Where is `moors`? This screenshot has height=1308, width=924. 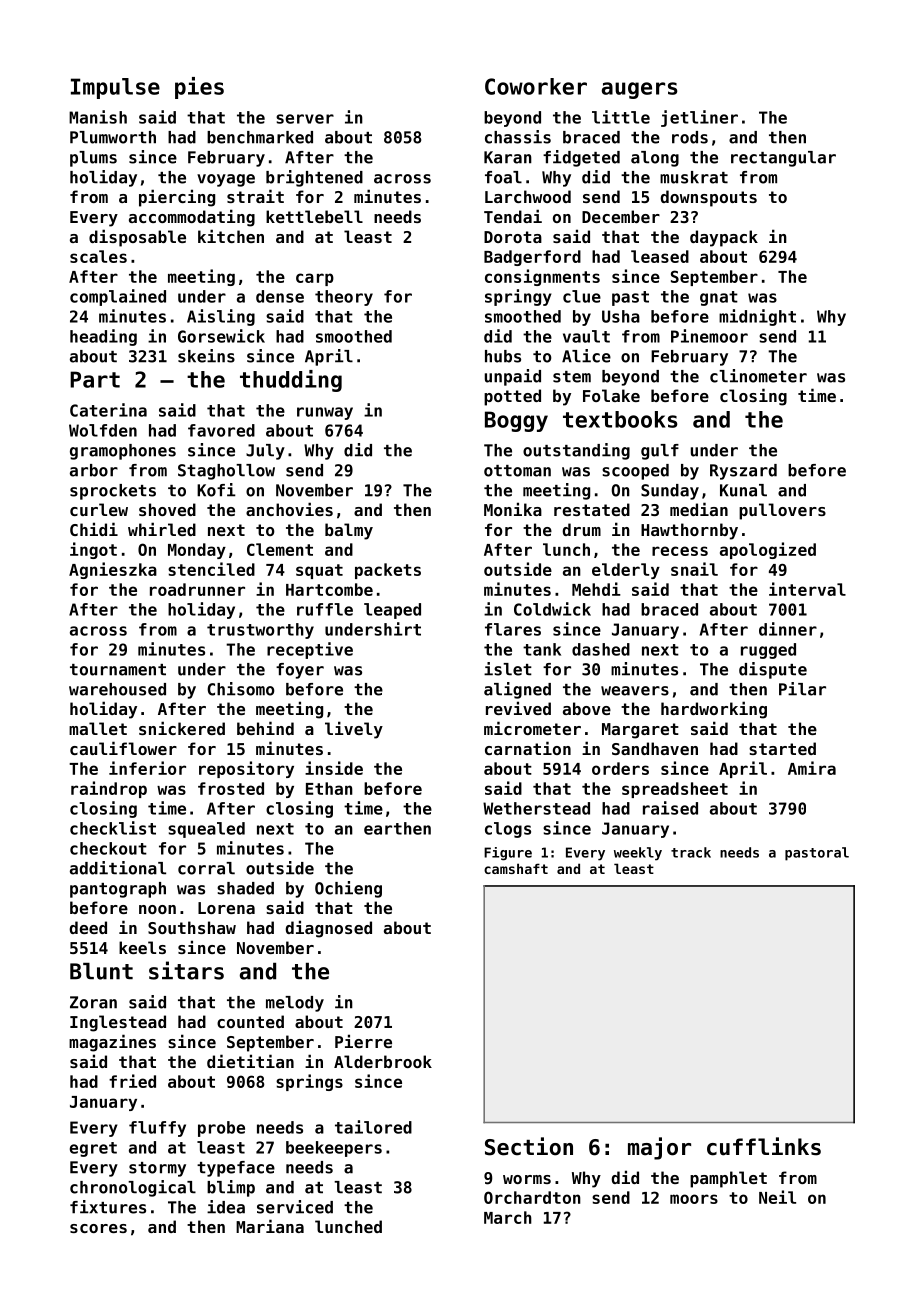 moors is located at coordinates (694, 1199).
